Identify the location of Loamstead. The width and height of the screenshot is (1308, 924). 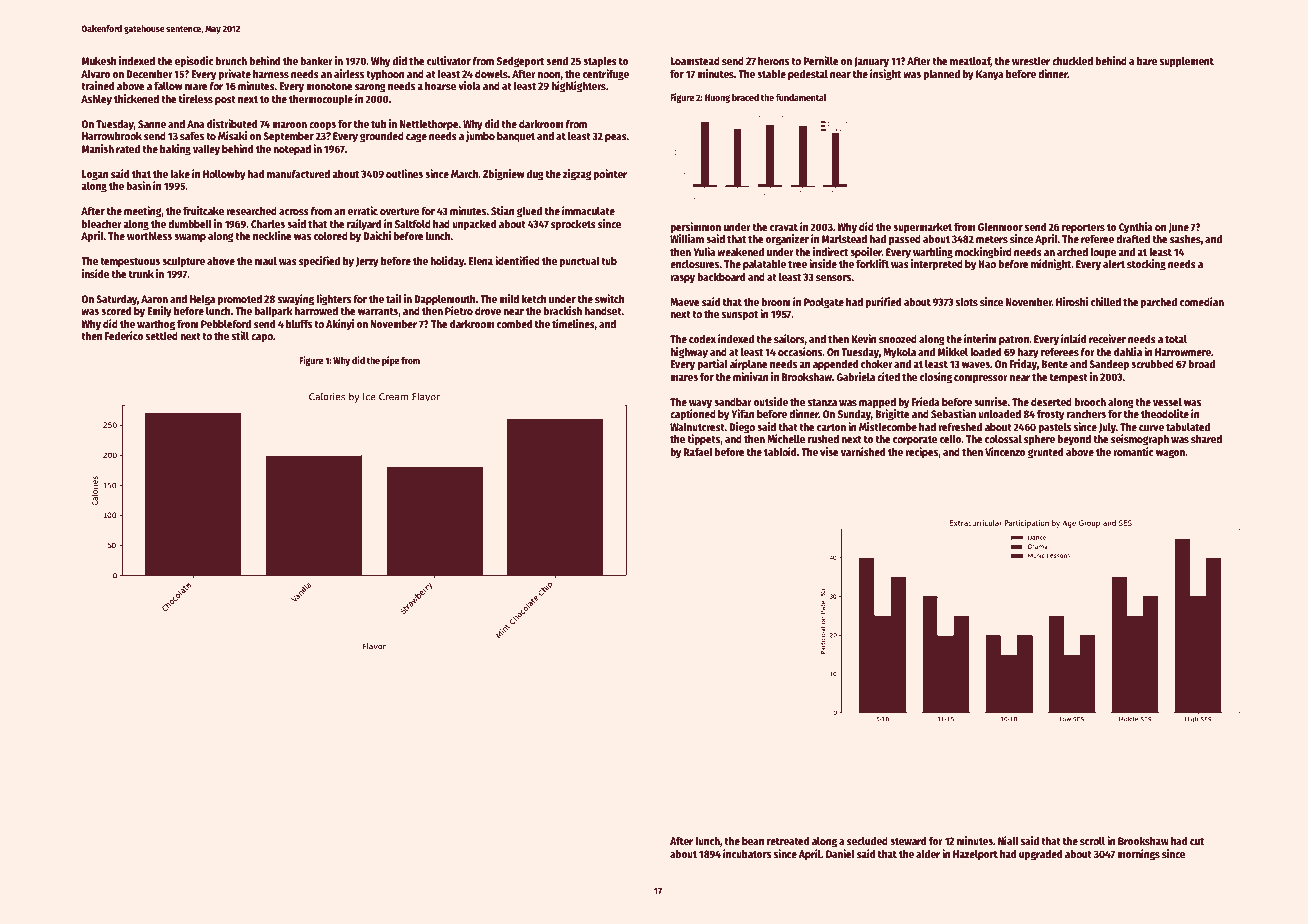
(695, 61).
